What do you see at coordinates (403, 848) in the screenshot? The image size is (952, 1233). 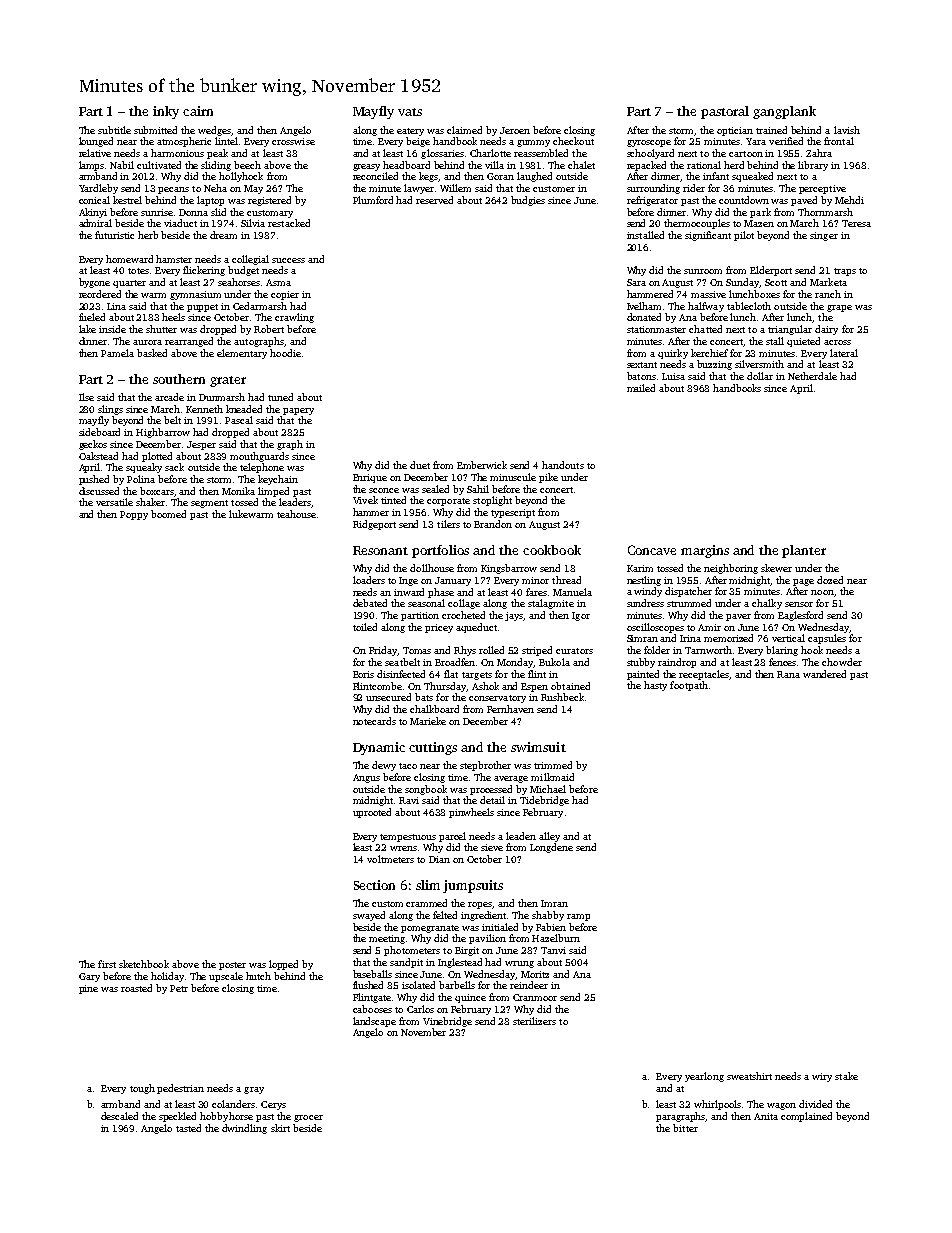 I see `wrens` at bounding box center [403, 848].
